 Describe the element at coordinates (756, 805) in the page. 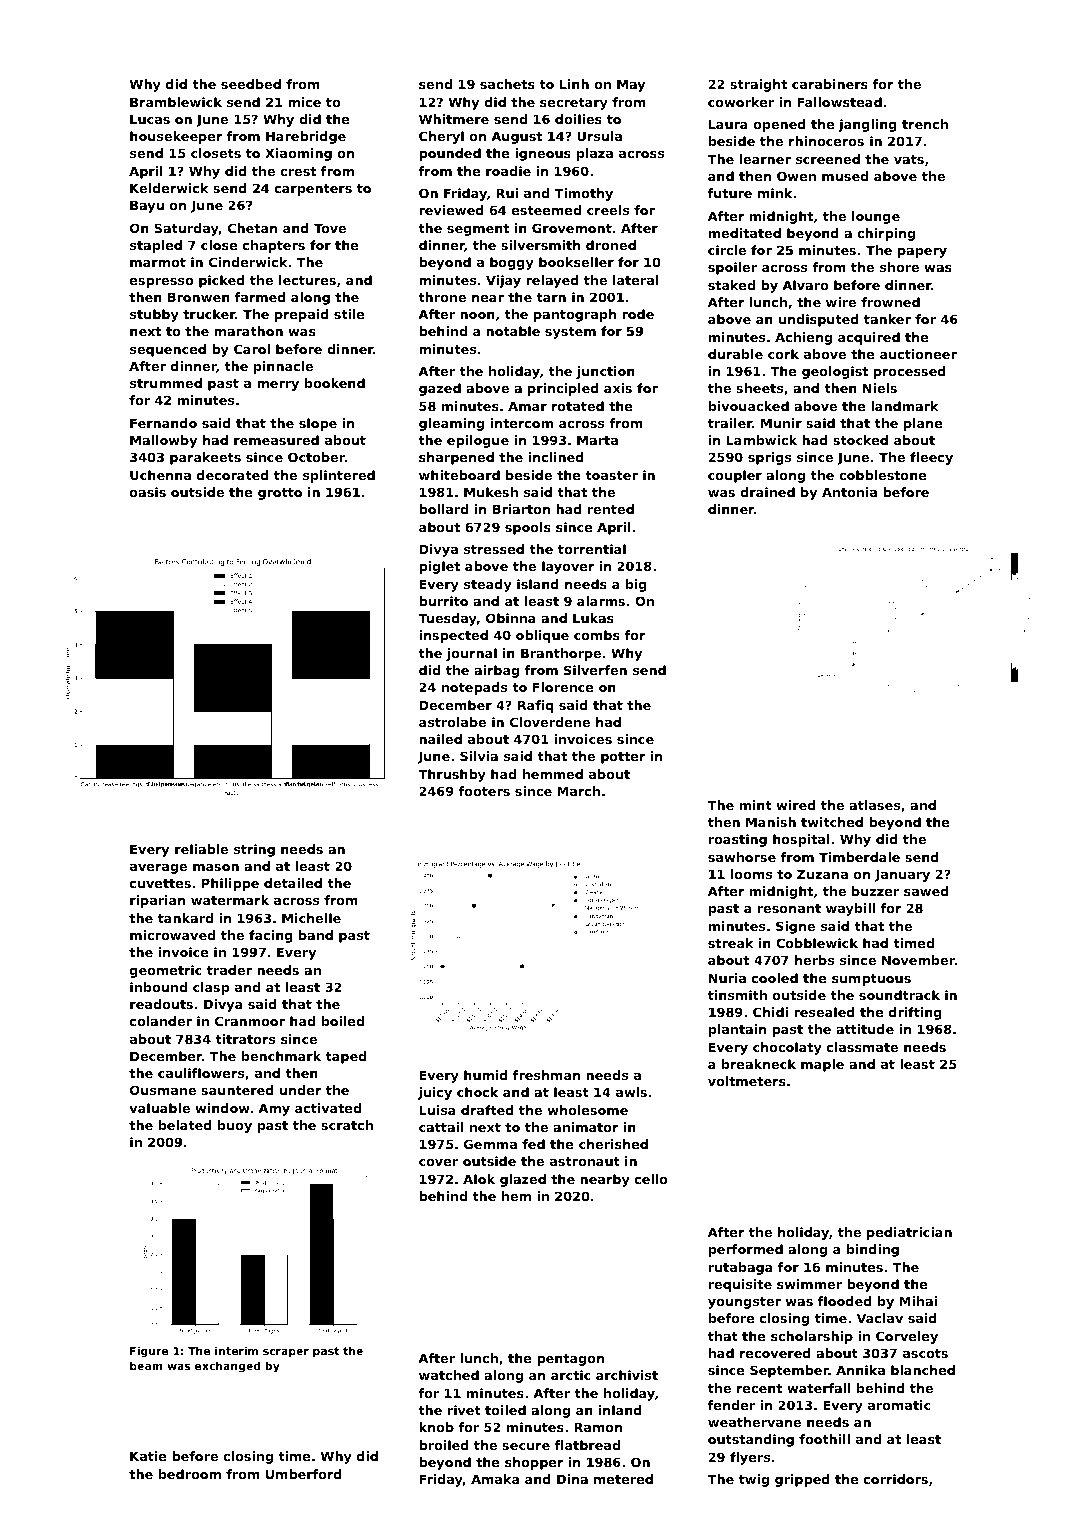

I see `mint` at that location.
